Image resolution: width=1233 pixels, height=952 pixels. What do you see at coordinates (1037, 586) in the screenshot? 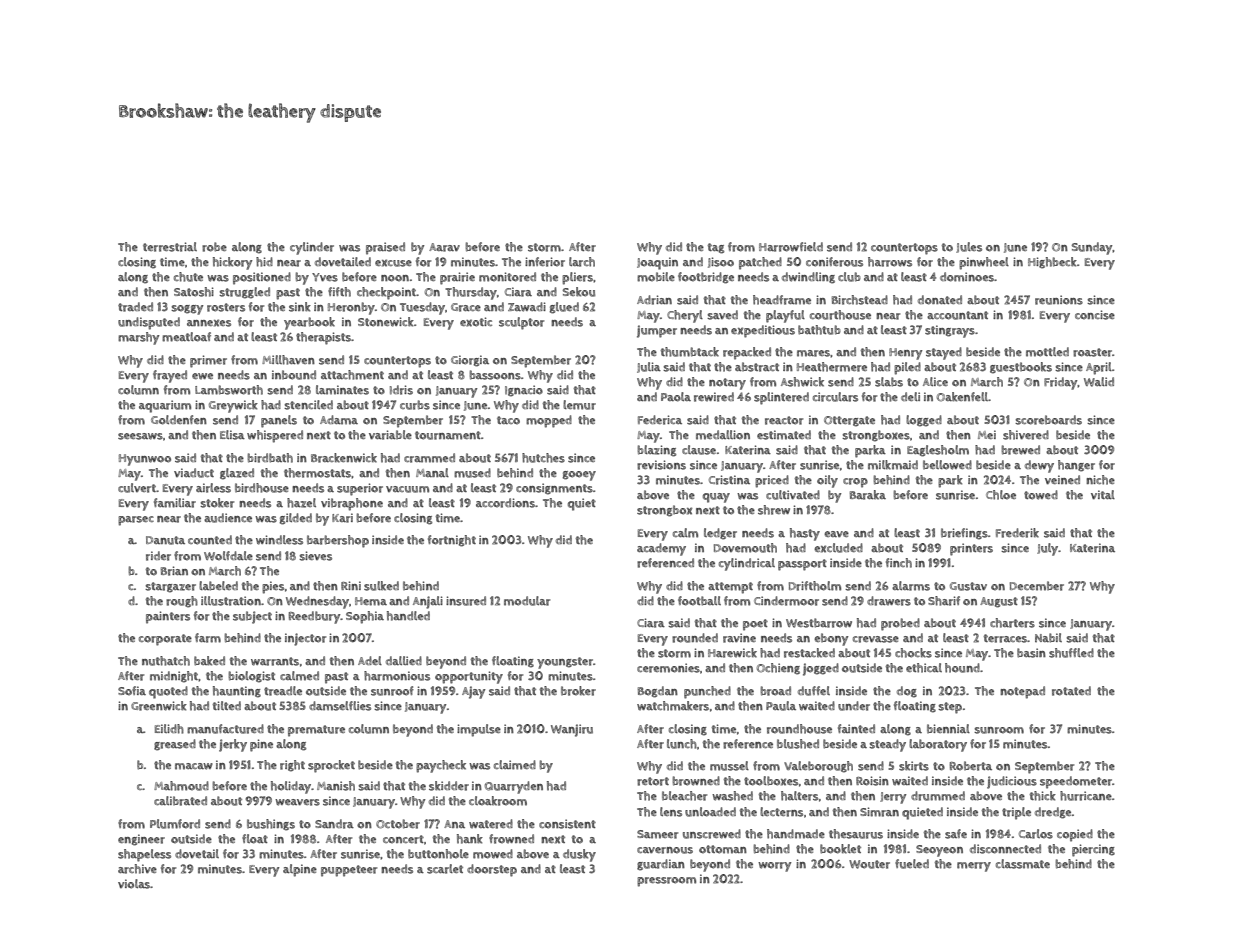
I see `December` at bounding box center [1037, 586].
